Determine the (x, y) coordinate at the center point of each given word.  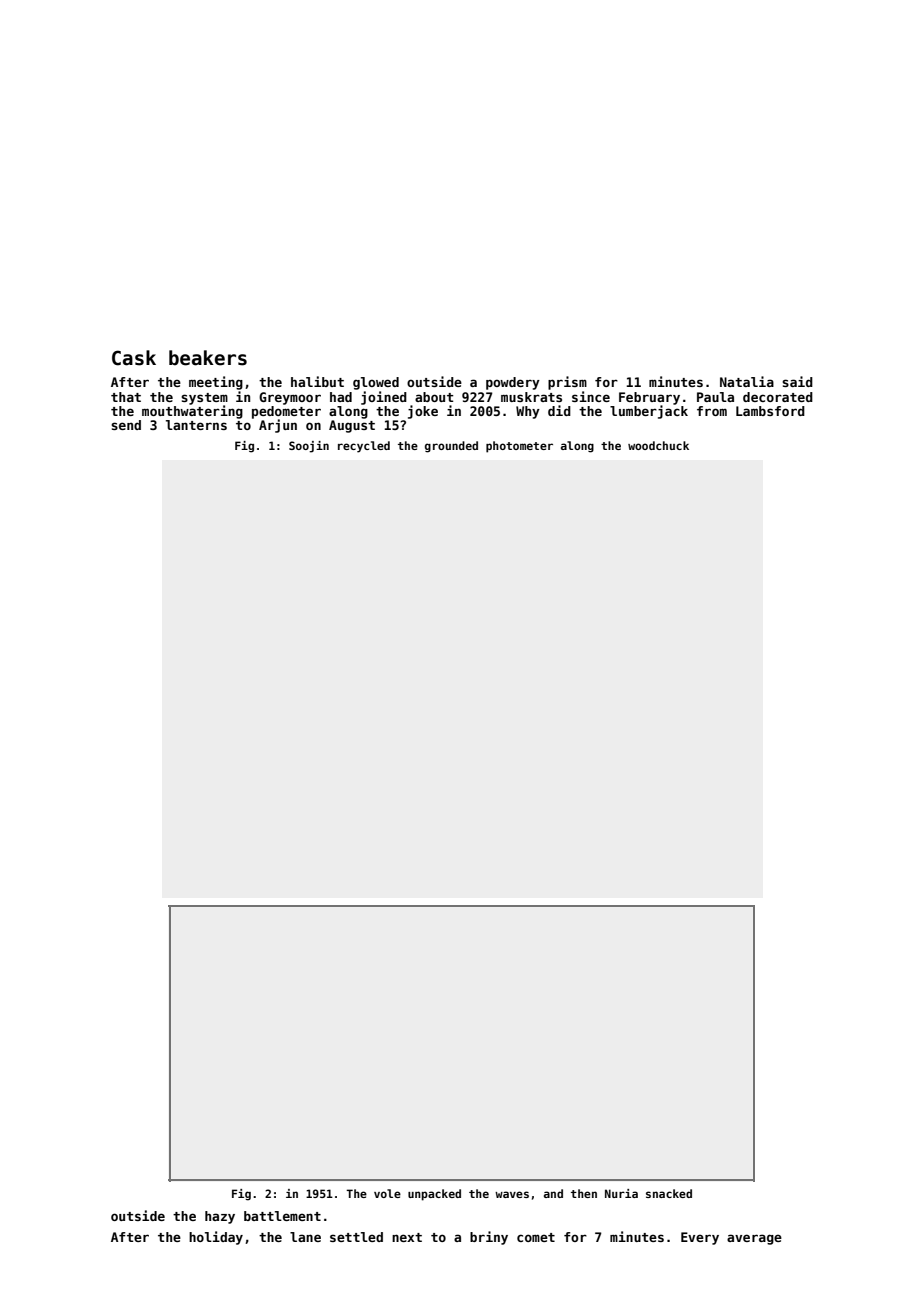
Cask (134, 358)
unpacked (434, 1195)
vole (387, 1193)
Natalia (747, 381)
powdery (513, 383)
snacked (669, 1193)
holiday (216, 1238)
